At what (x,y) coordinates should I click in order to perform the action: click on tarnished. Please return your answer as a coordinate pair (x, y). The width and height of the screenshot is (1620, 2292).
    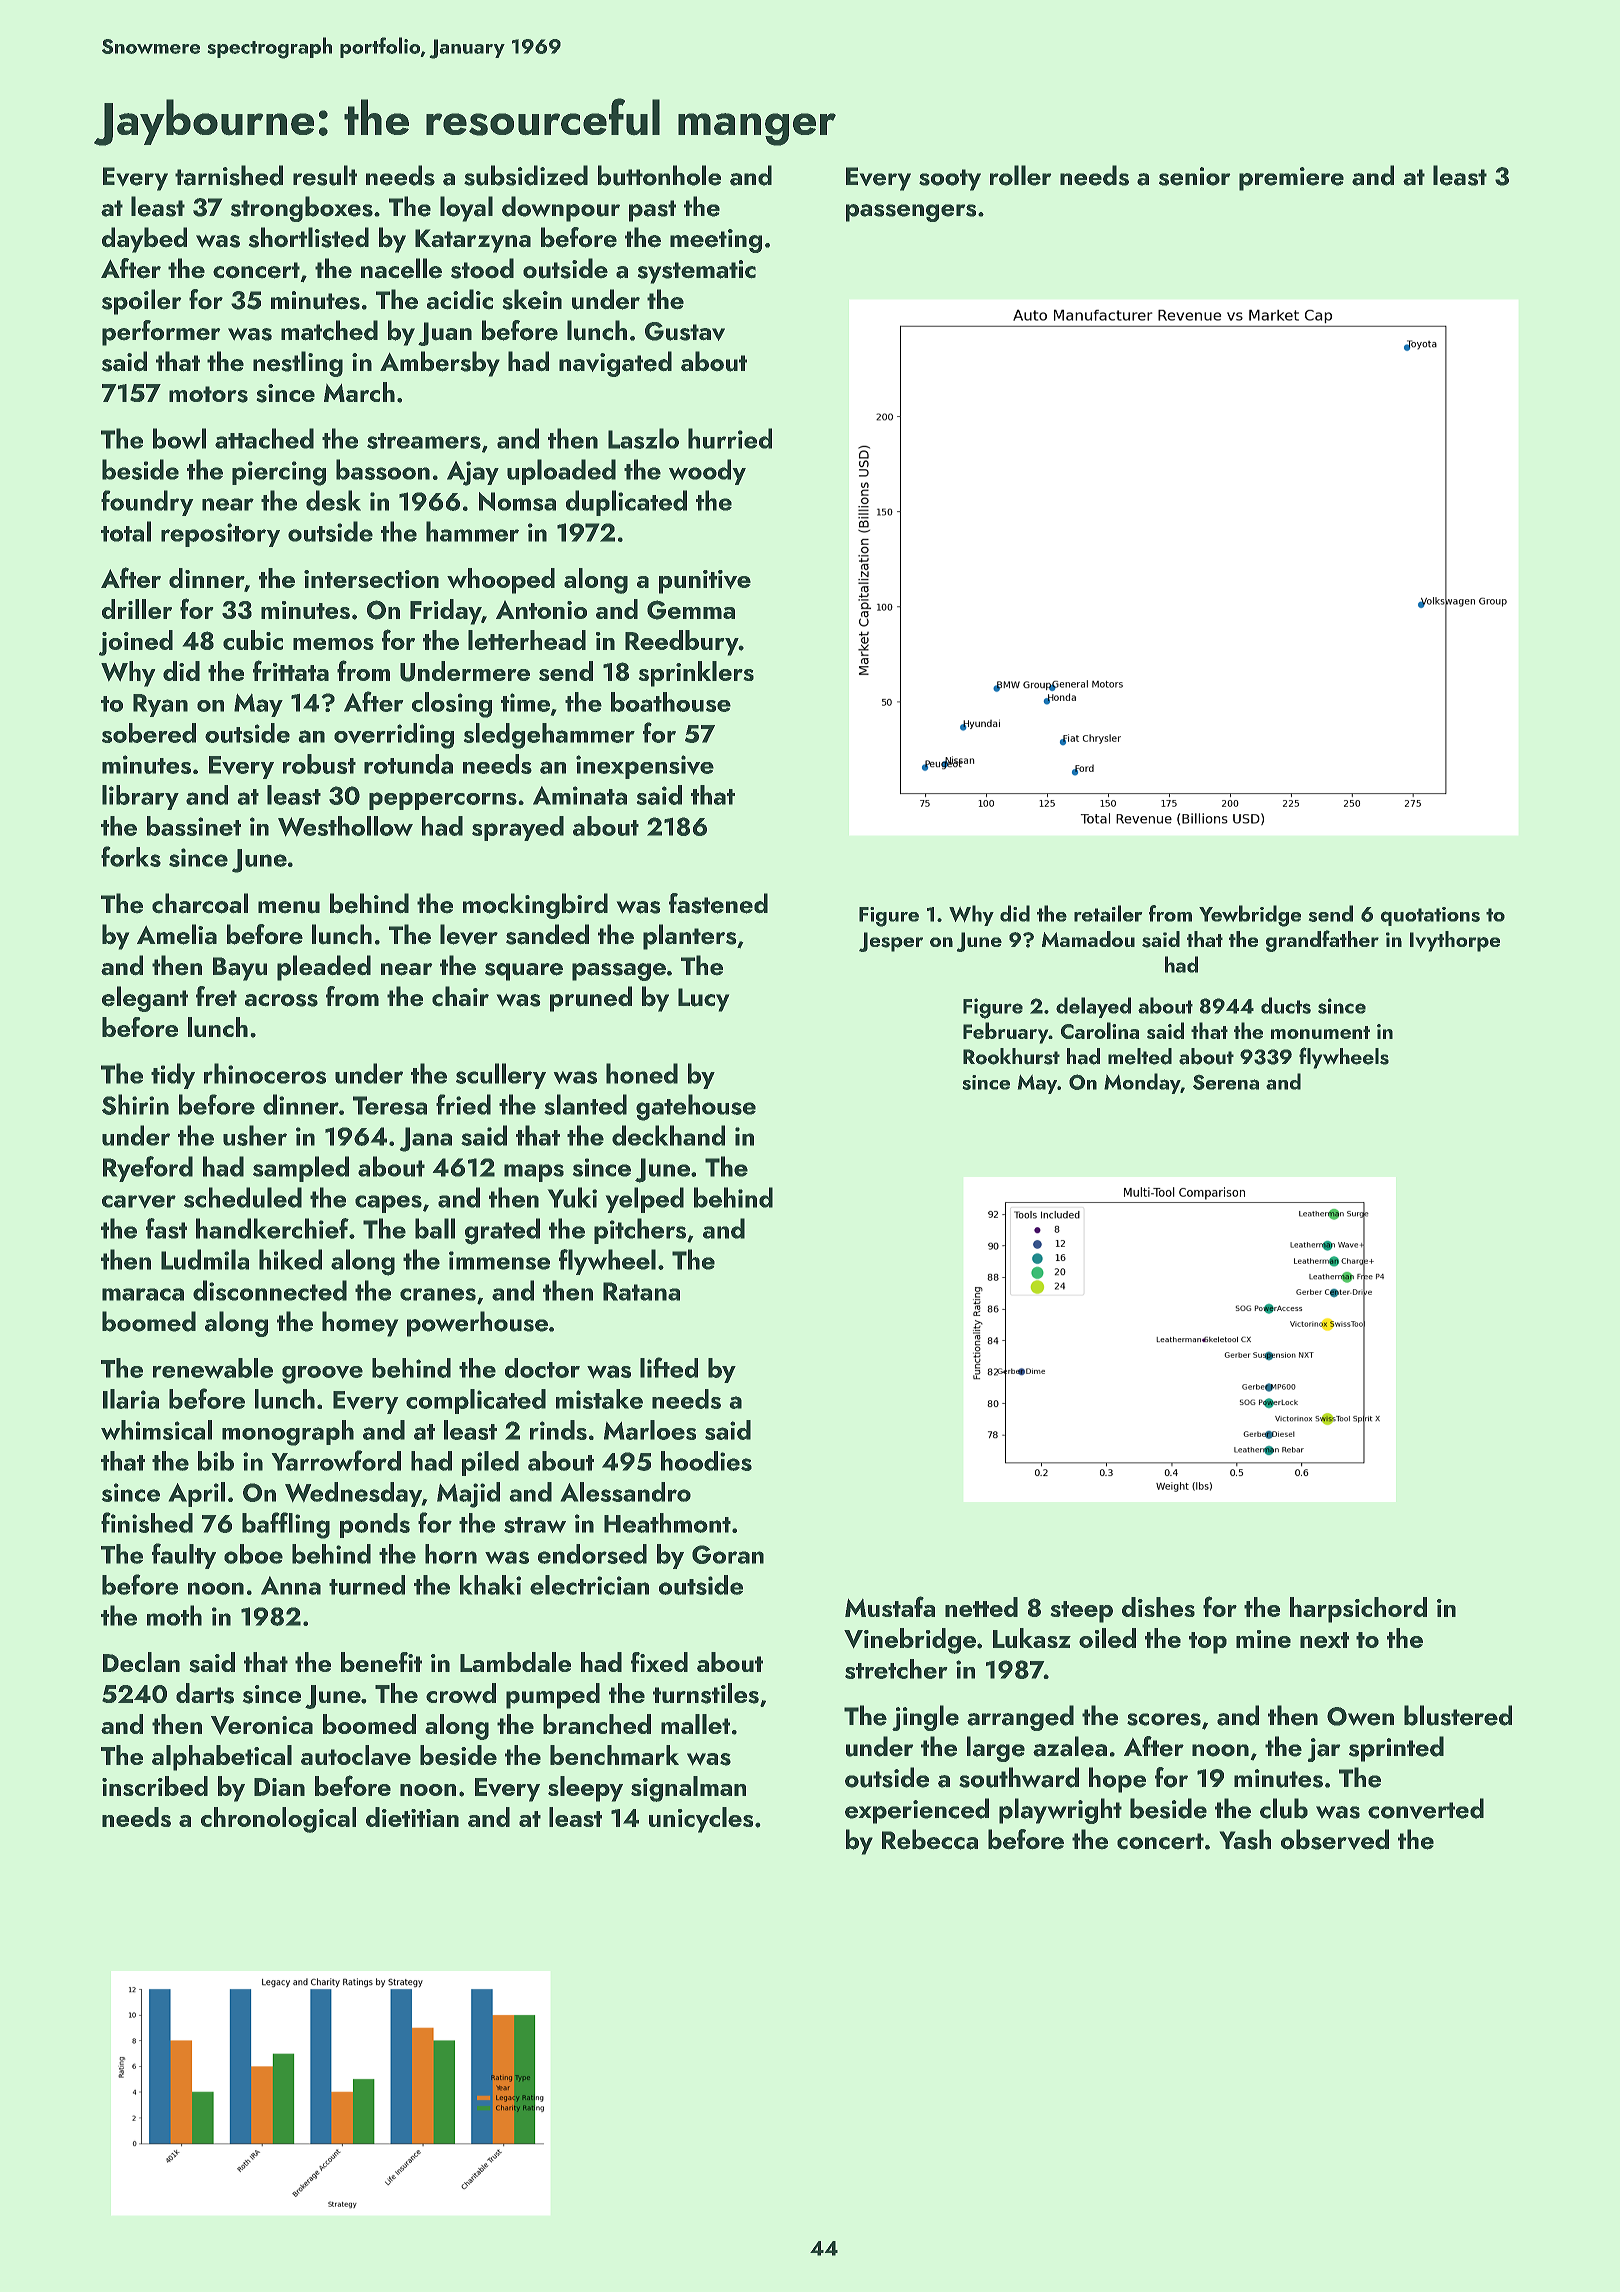
    Looking at the image, I should click on (229, 175).
